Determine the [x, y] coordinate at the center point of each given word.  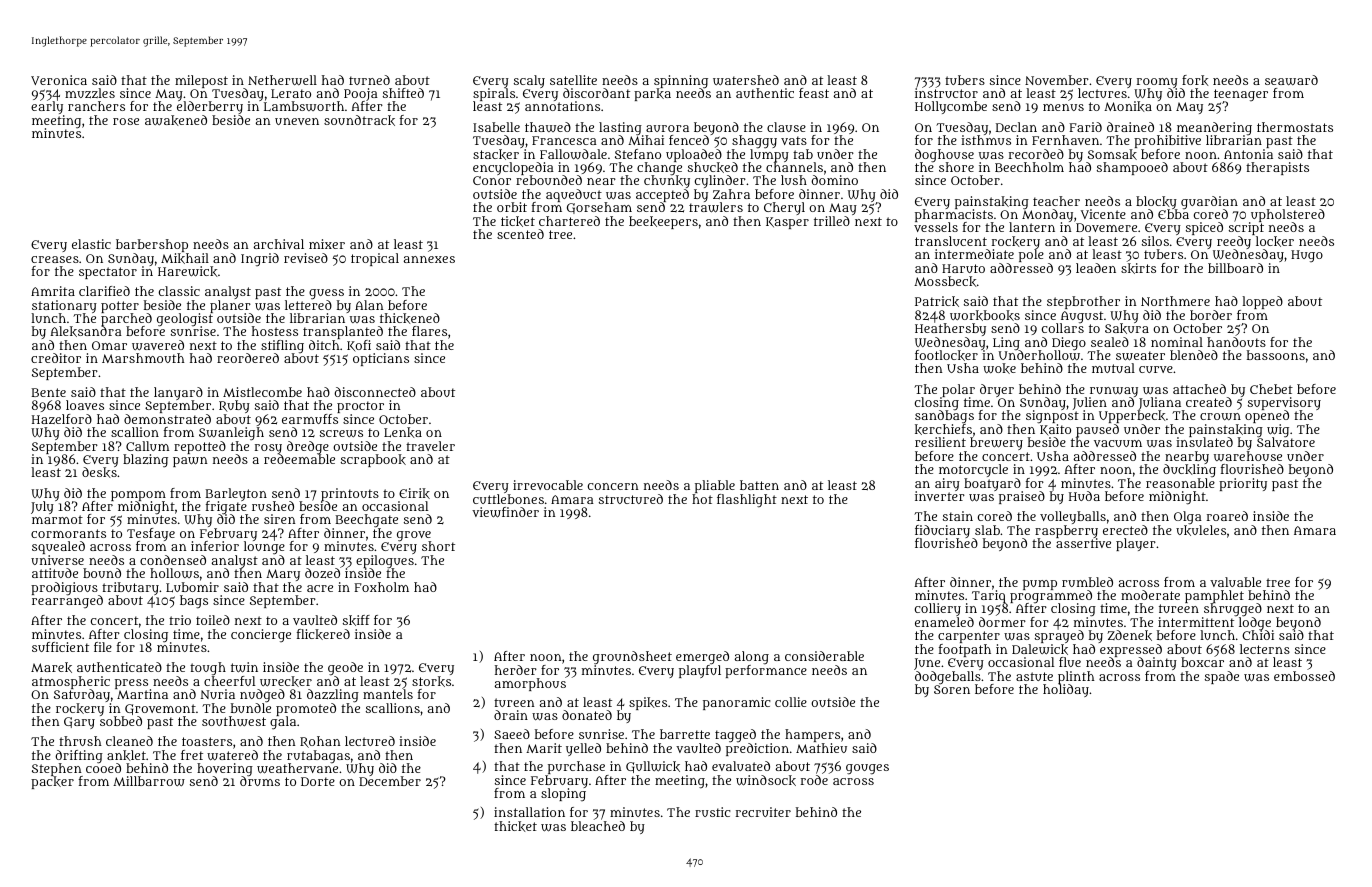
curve [1156, 369]
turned [369, 80]
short [438, 546]
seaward [1291, 80]
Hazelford [62, 419]
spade [1222, 677]
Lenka [403, 432]
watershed [746, 80]
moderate [1150, 595]
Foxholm [381, 587]
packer [52, 783]
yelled [583, 749]
